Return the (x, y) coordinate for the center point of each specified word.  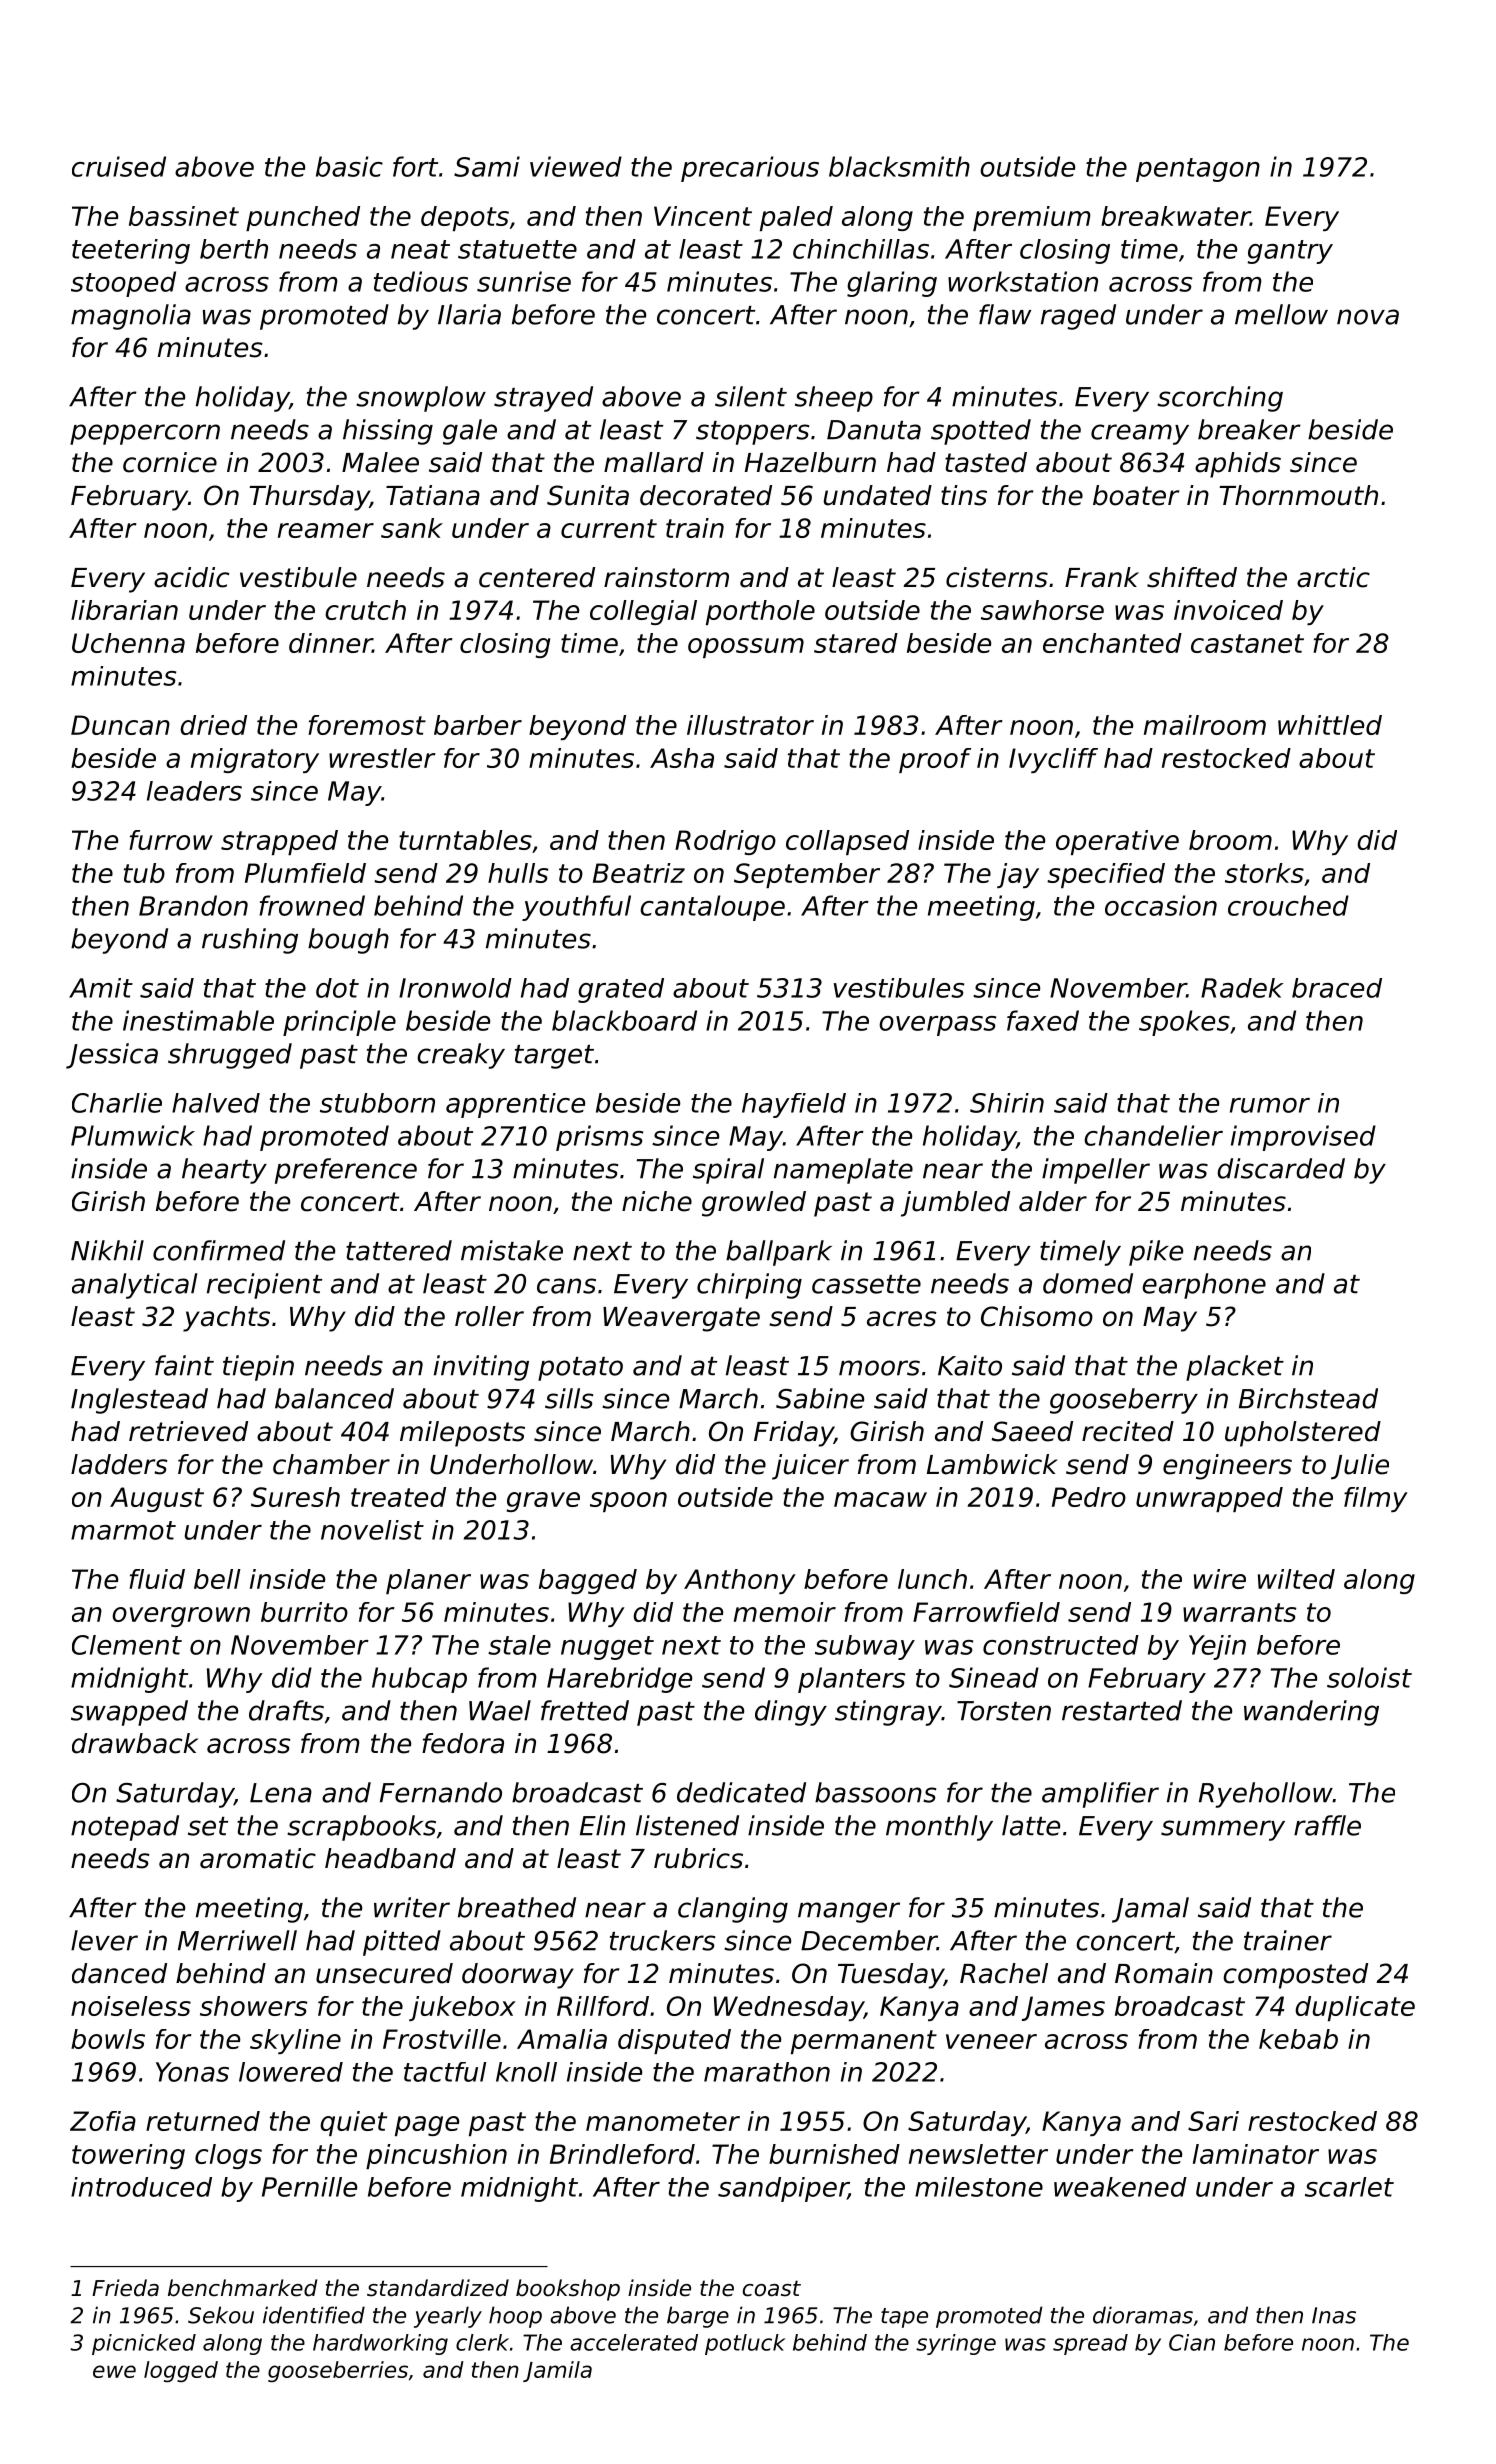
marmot (123, 1530)
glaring (892, 284)
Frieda (125, 2288)
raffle (1327, 1825)
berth (234, 249)
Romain (1164, 1973)
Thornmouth (1298, 495)
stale (519, 1645)
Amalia (562, 2039)
